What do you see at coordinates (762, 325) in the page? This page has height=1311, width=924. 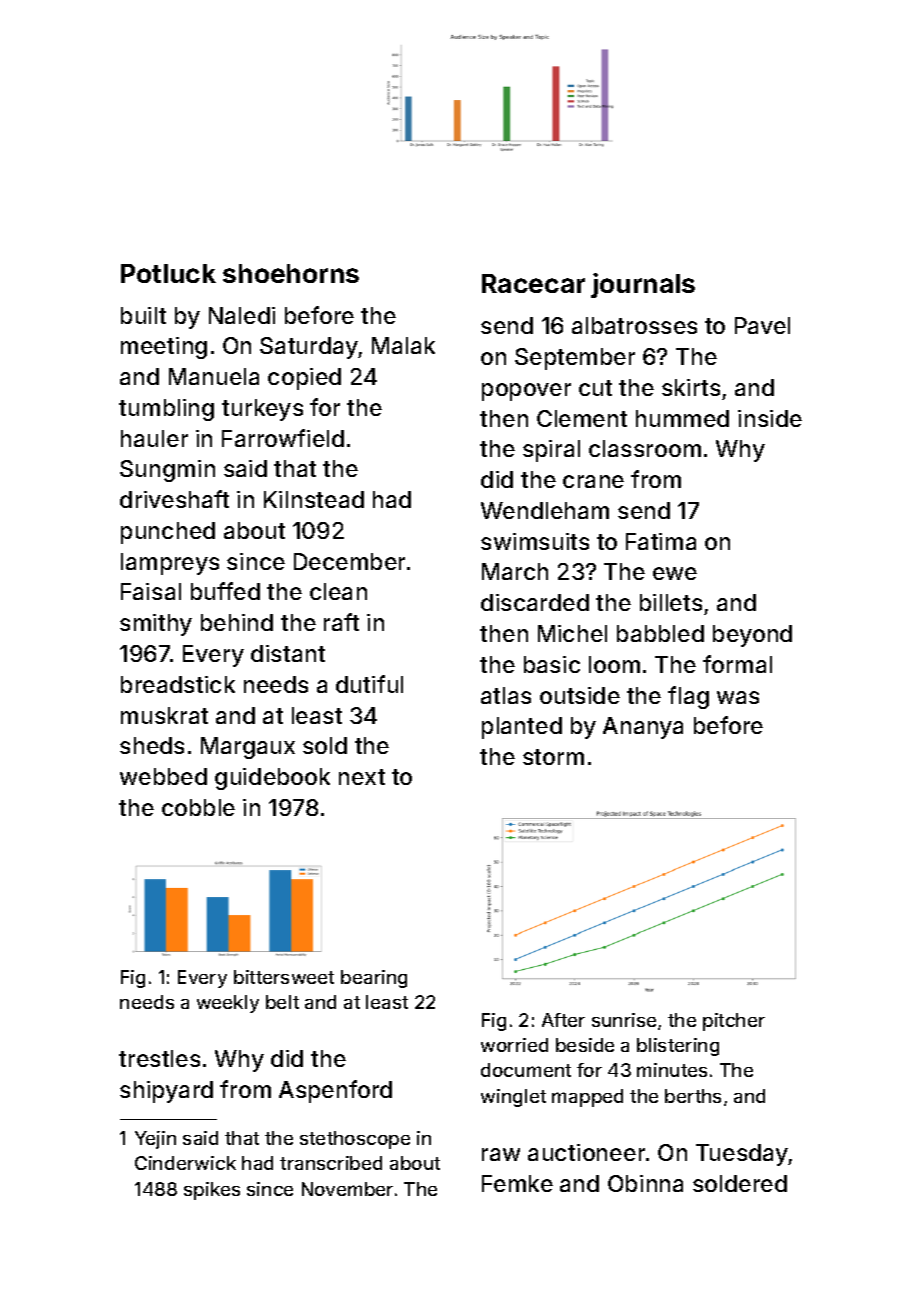 I see `Pavel` at bounding box center [762, 325].
